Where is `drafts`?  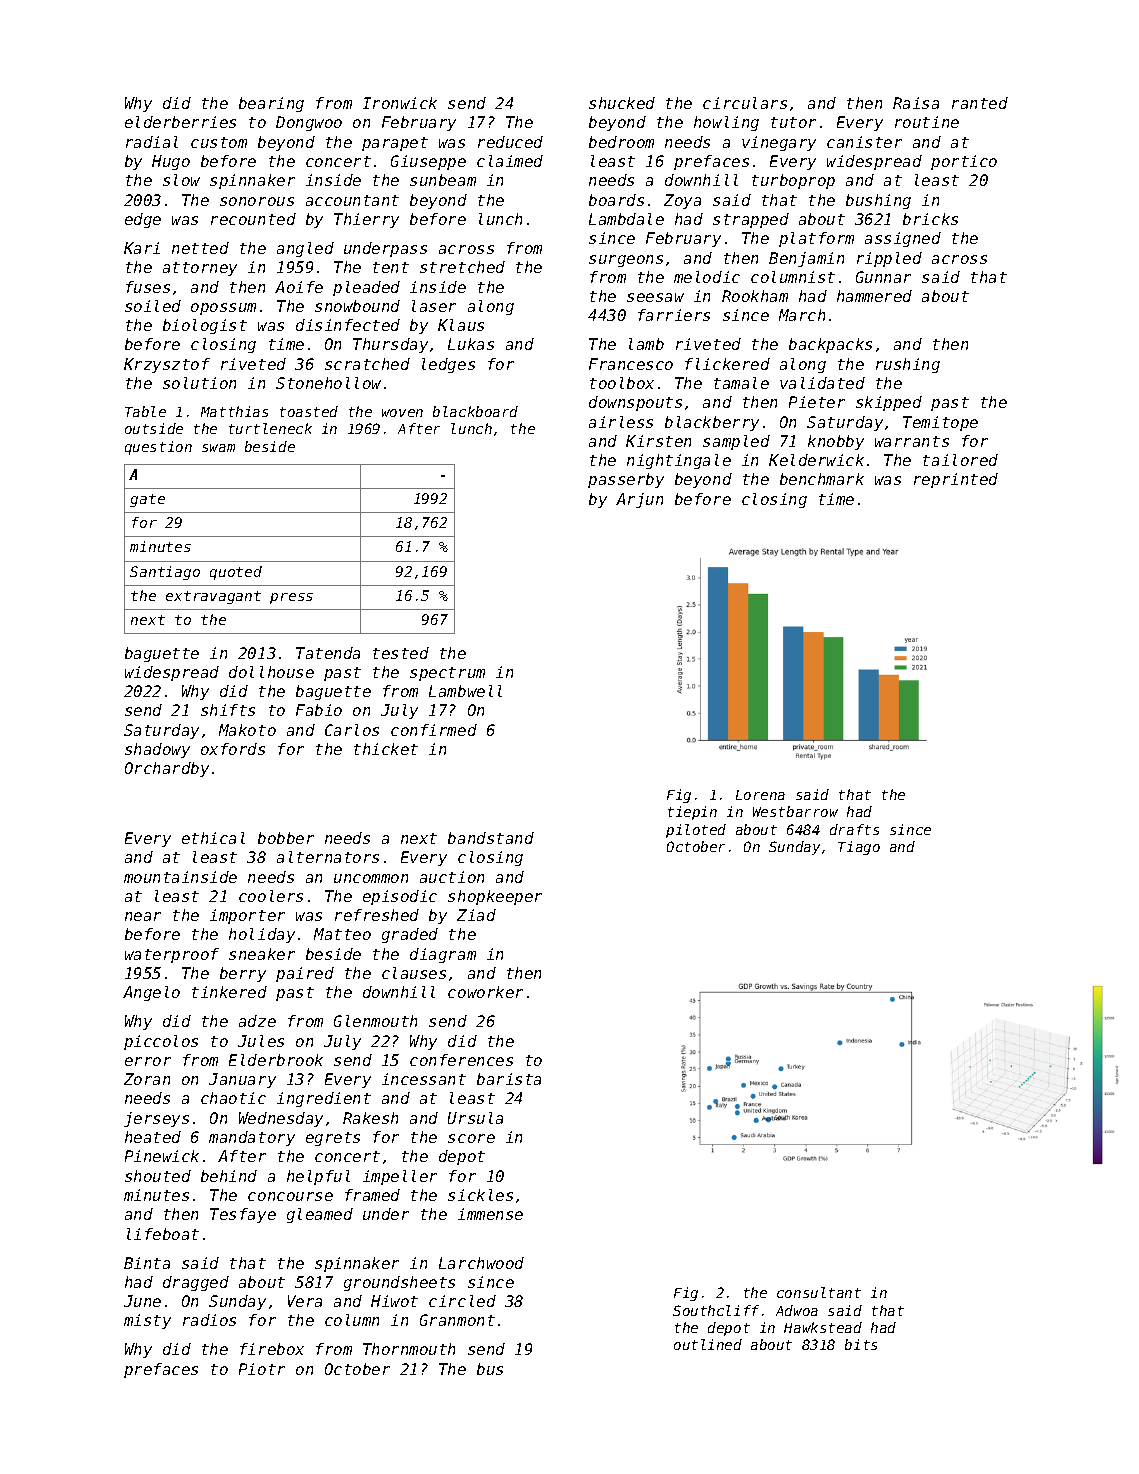 drafts is located at coordinates (854, 829).
